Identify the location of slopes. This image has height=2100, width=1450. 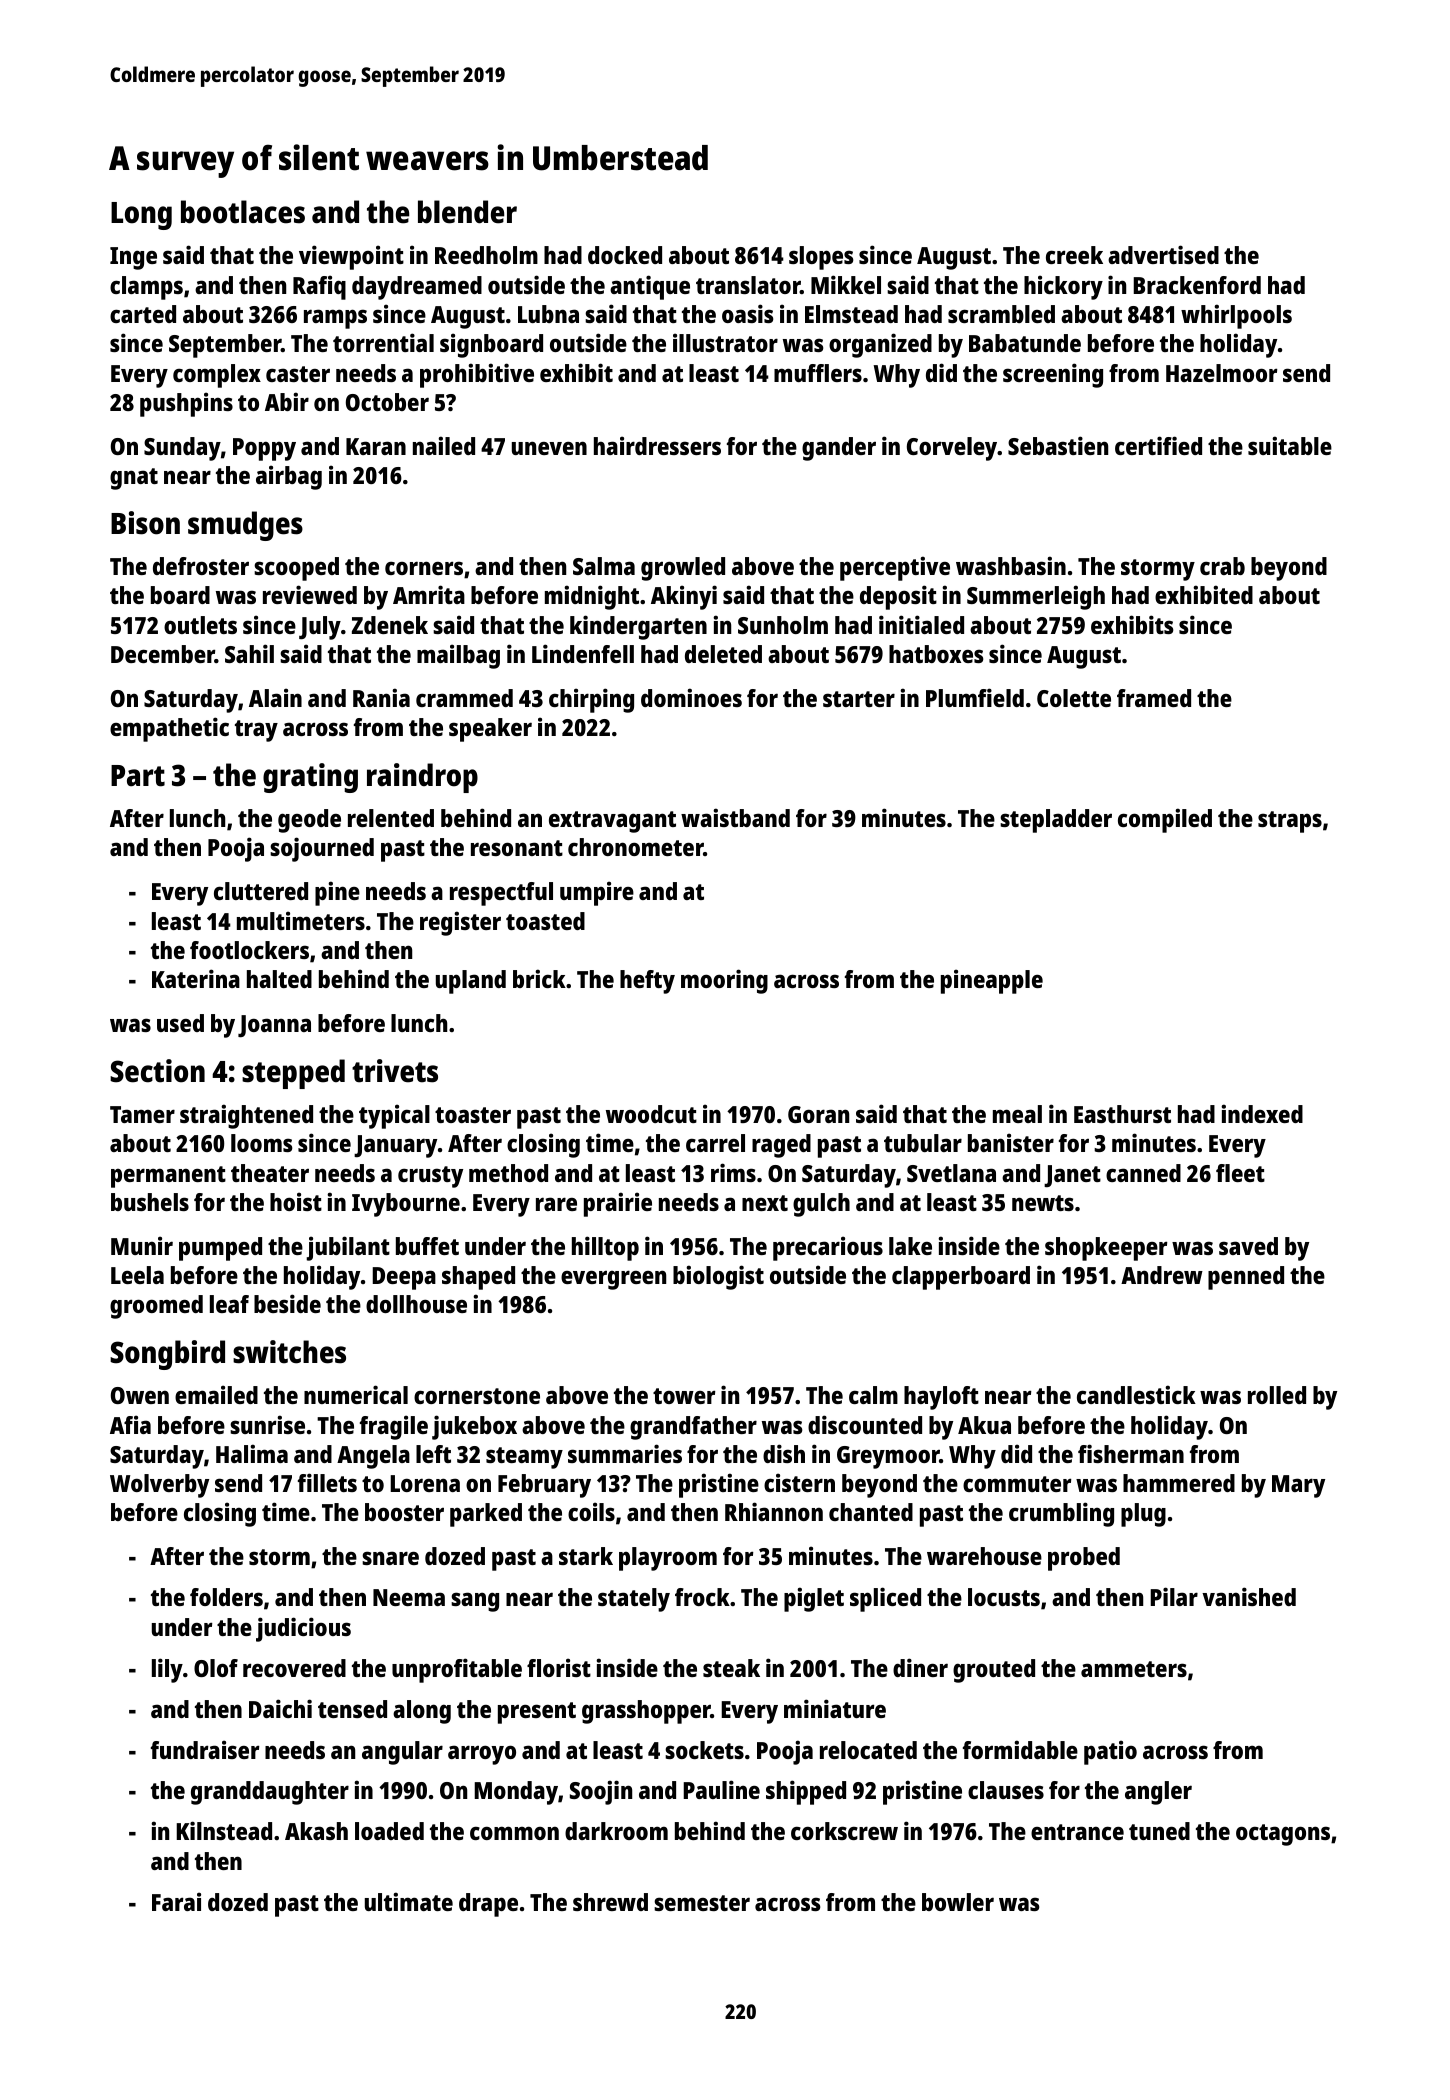
(821, 258).
